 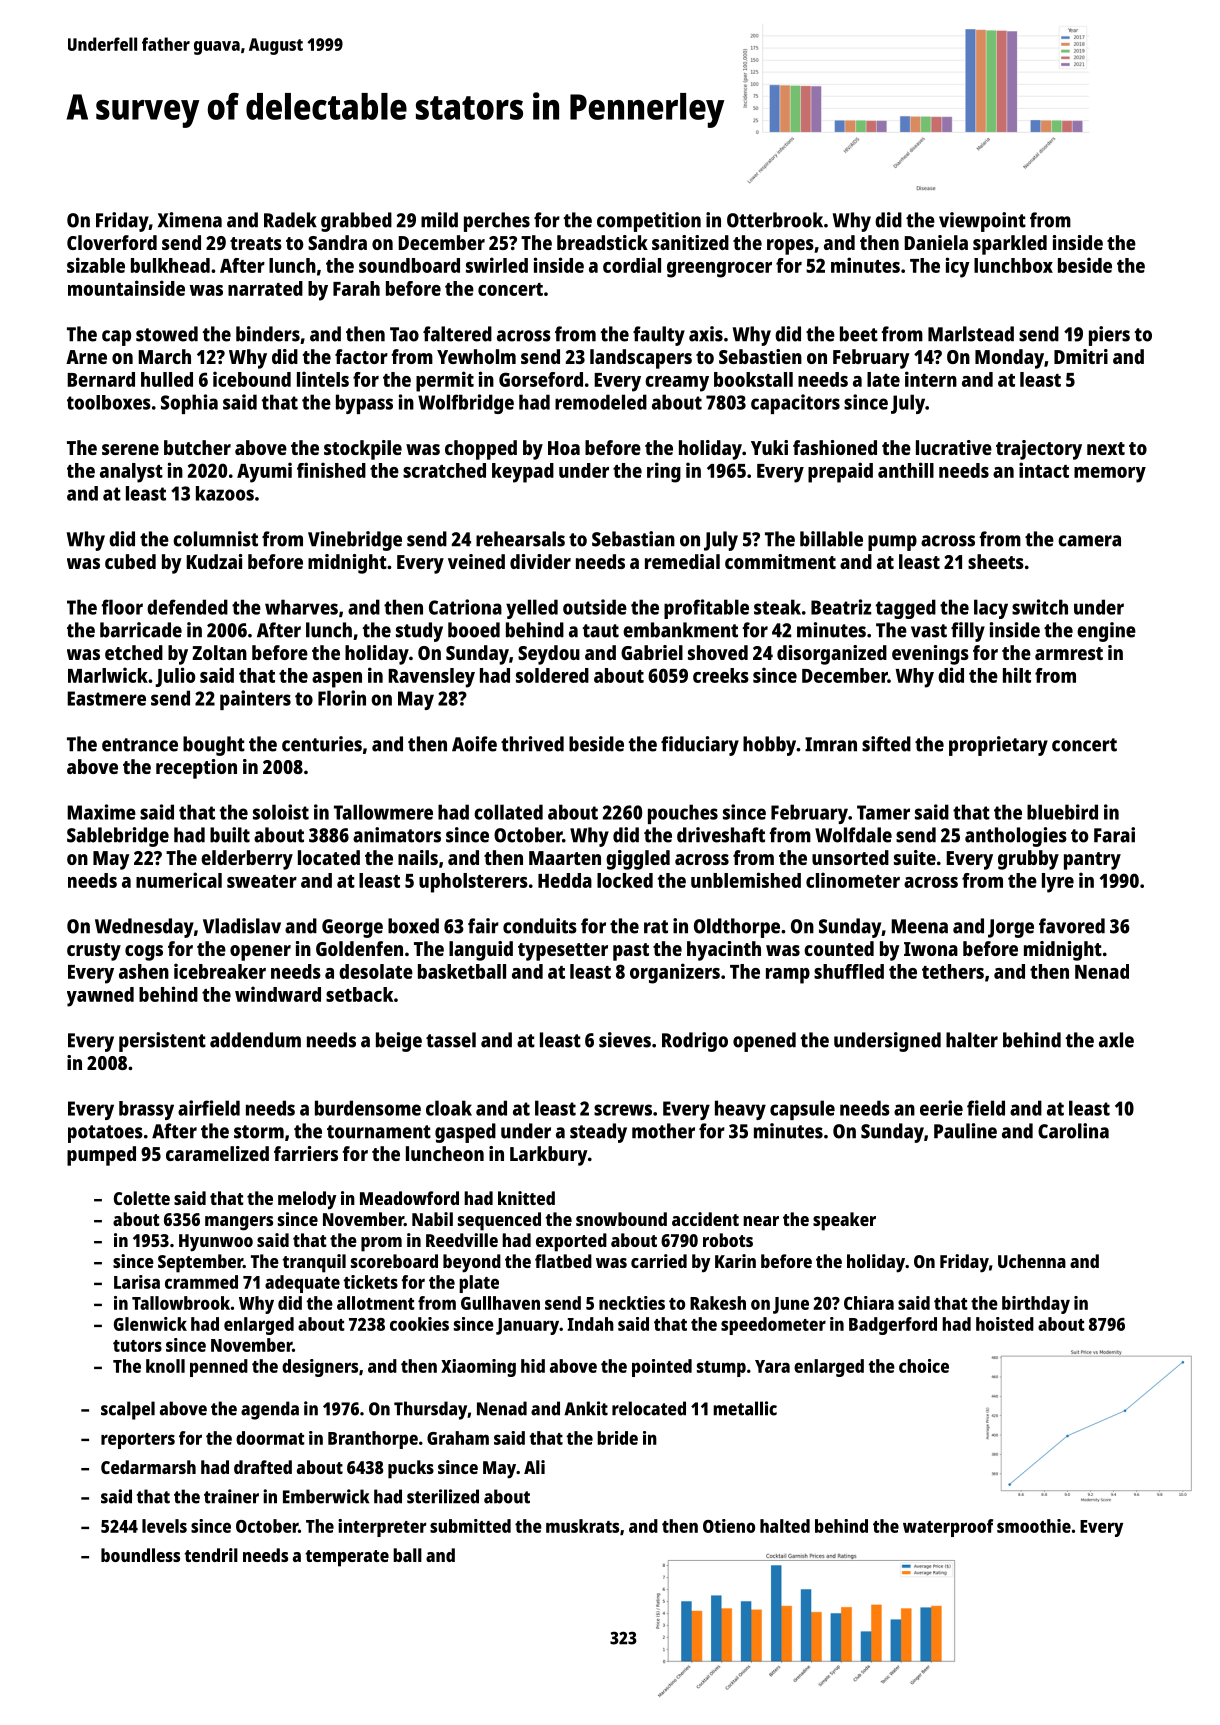 I want to click on sizable, so click(x=96, y=265).
